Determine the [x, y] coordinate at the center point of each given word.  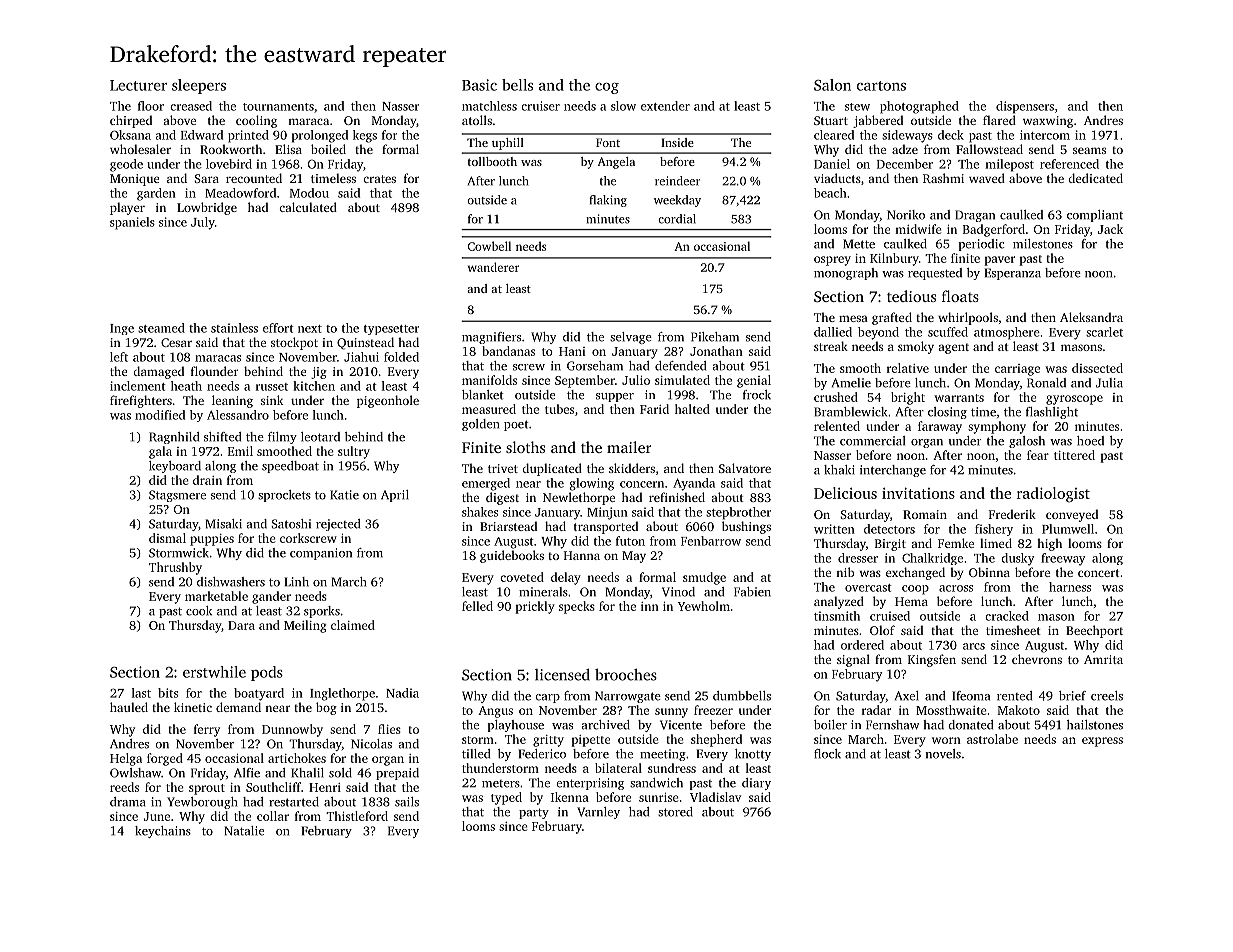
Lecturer [138, 85]
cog [607, 88]
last [141, 693]
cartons [881, 86]
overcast [868, 588]
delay [566, 578]
